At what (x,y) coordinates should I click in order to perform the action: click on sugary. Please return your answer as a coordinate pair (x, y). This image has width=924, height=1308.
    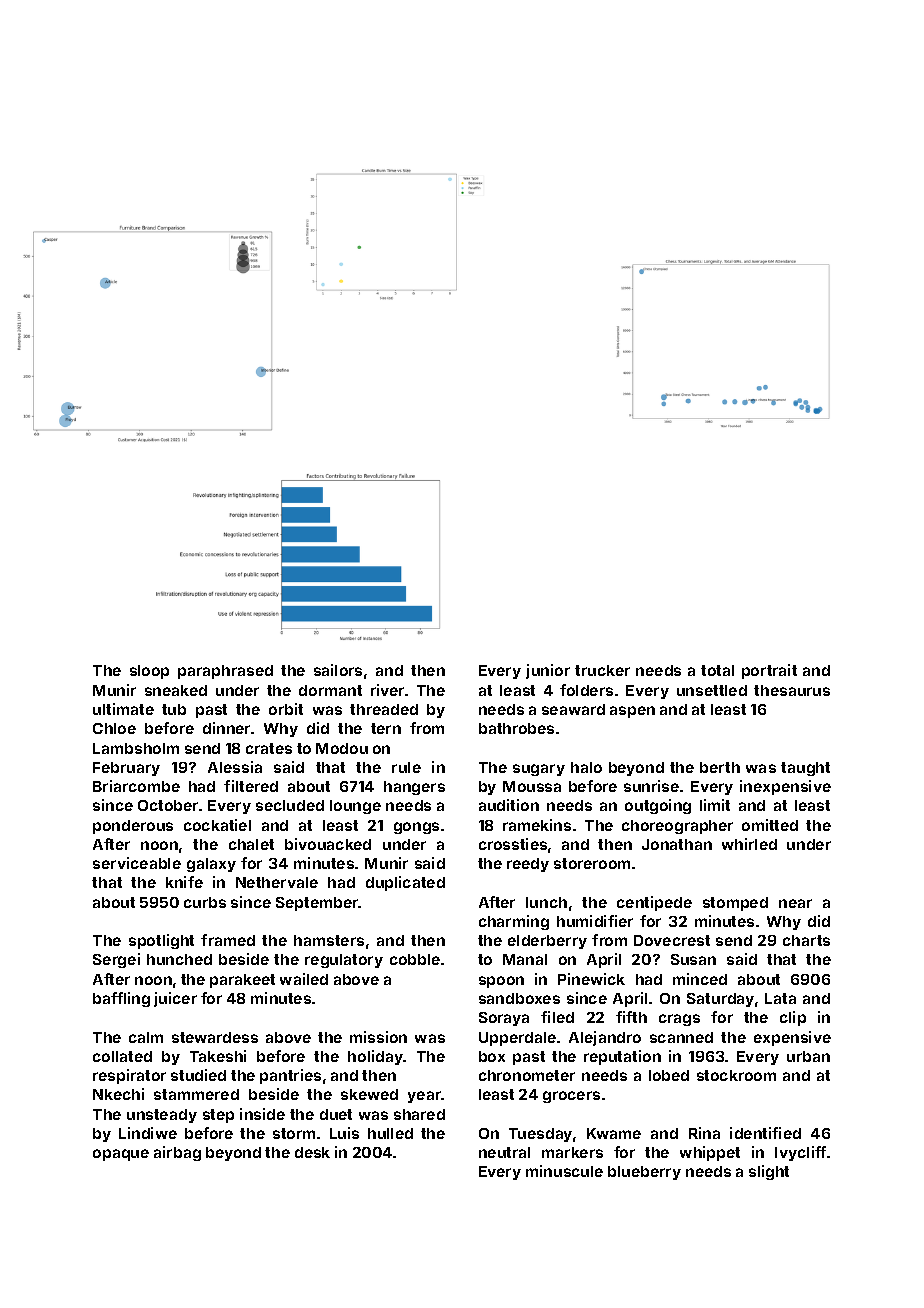
    Looking at the image, I should click on (539, 770).
